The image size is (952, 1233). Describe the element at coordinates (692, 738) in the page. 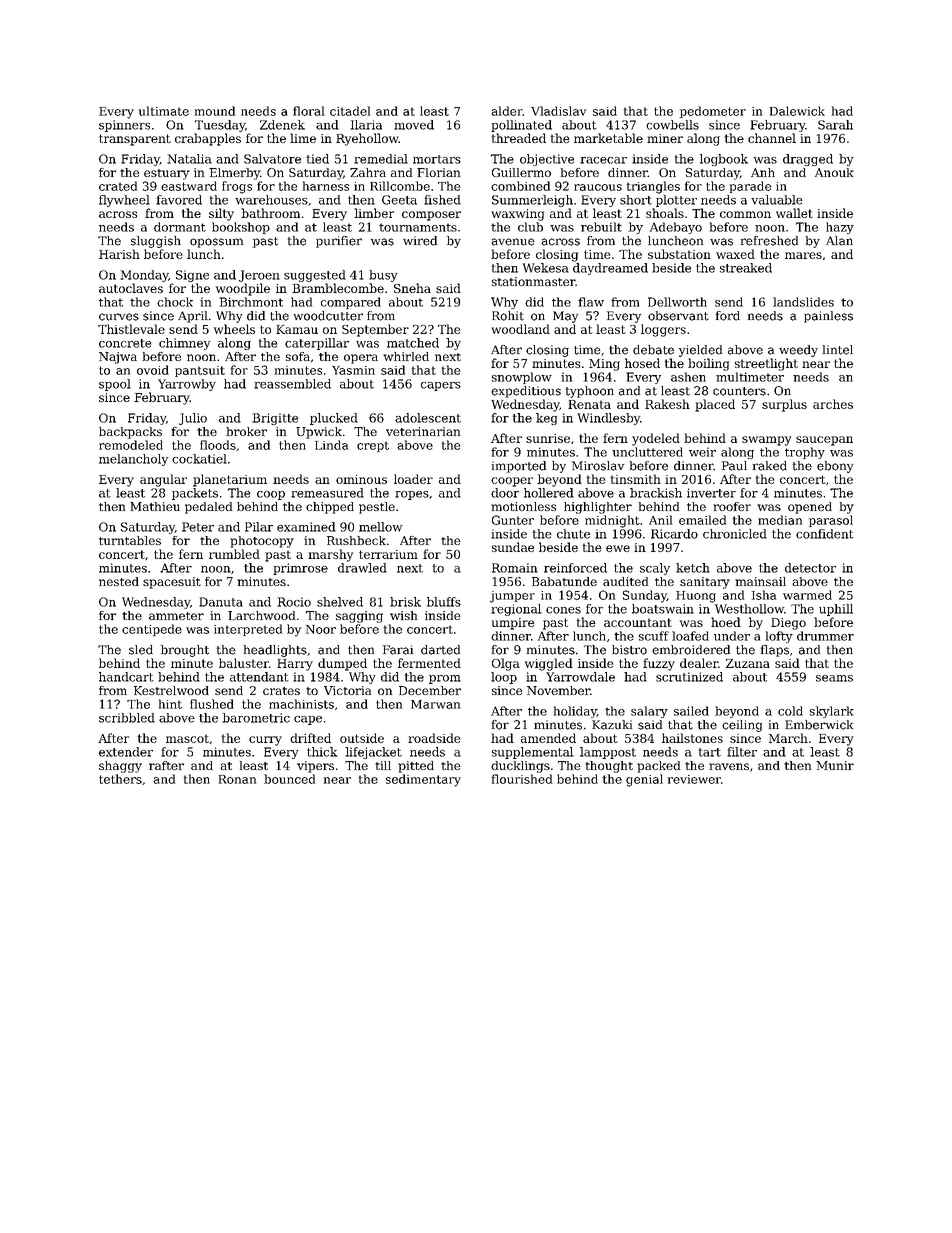

I see `hailstones` at that location.
